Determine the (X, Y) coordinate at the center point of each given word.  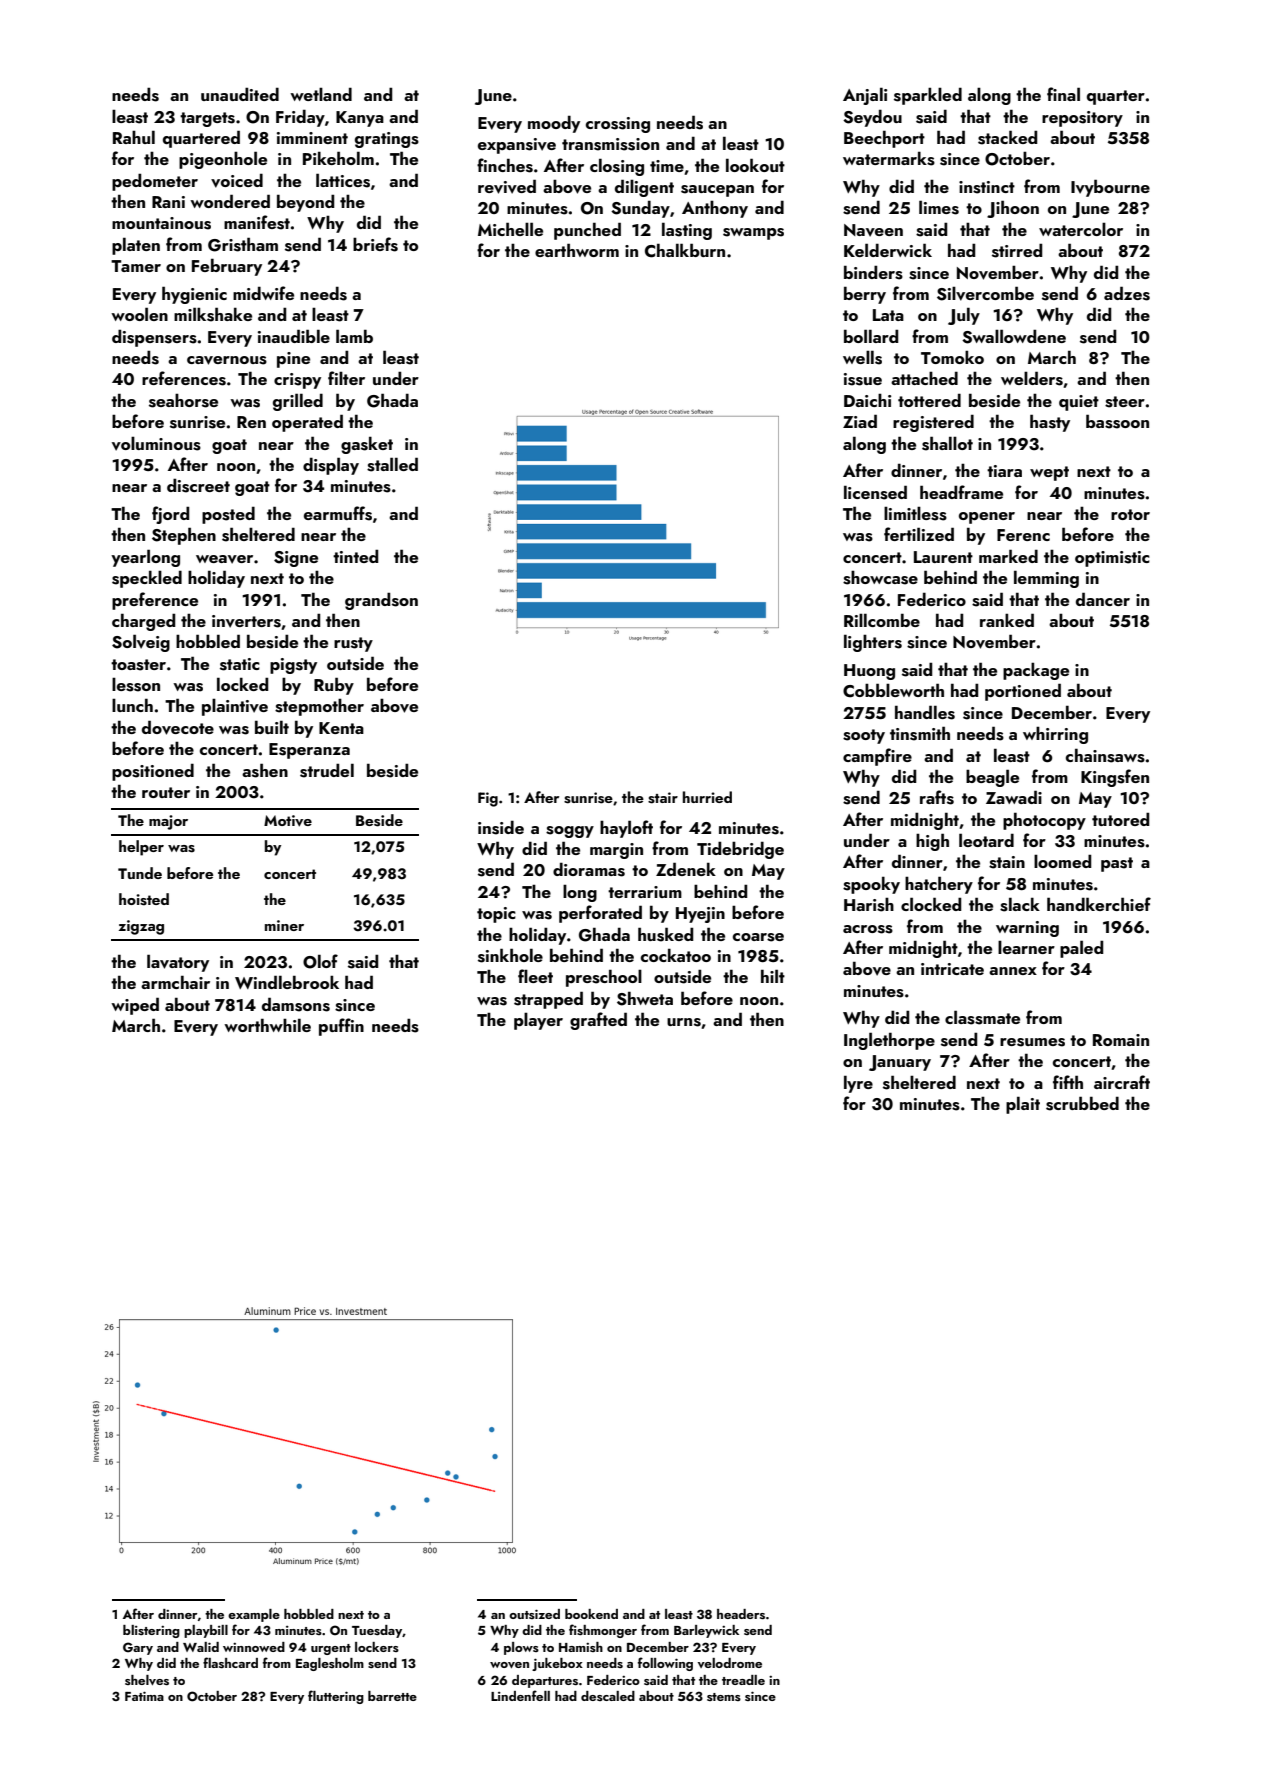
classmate (982, 1017)
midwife (263, 293)
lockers (377, 1647)
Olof (320, 961)
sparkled (928, 96)
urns (684, 1022)
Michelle (510, 229)
